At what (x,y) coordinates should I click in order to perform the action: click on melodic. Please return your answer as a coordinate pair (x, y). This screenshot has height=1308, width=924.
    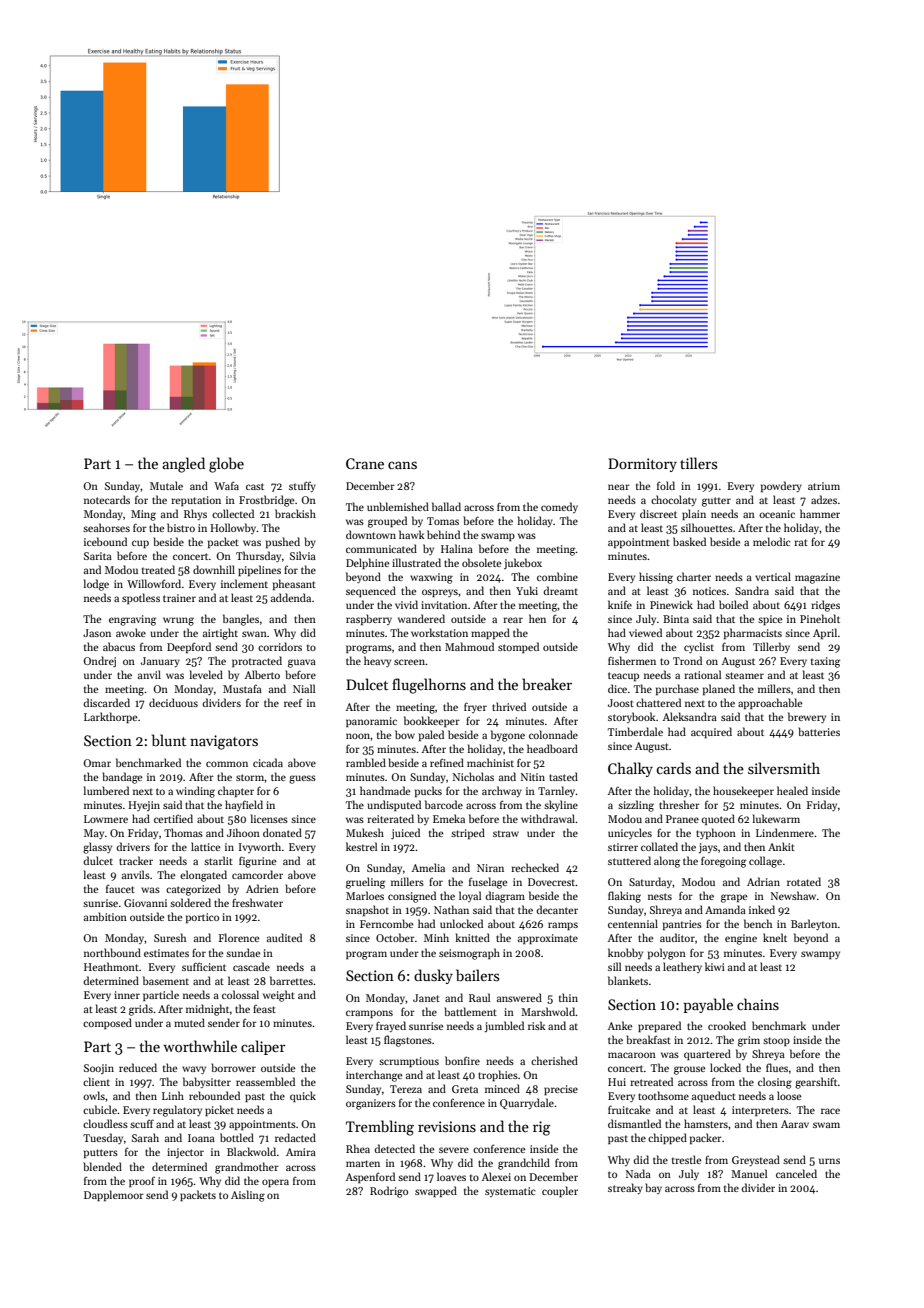
    Looking at the image, I should click on (772, 541).
